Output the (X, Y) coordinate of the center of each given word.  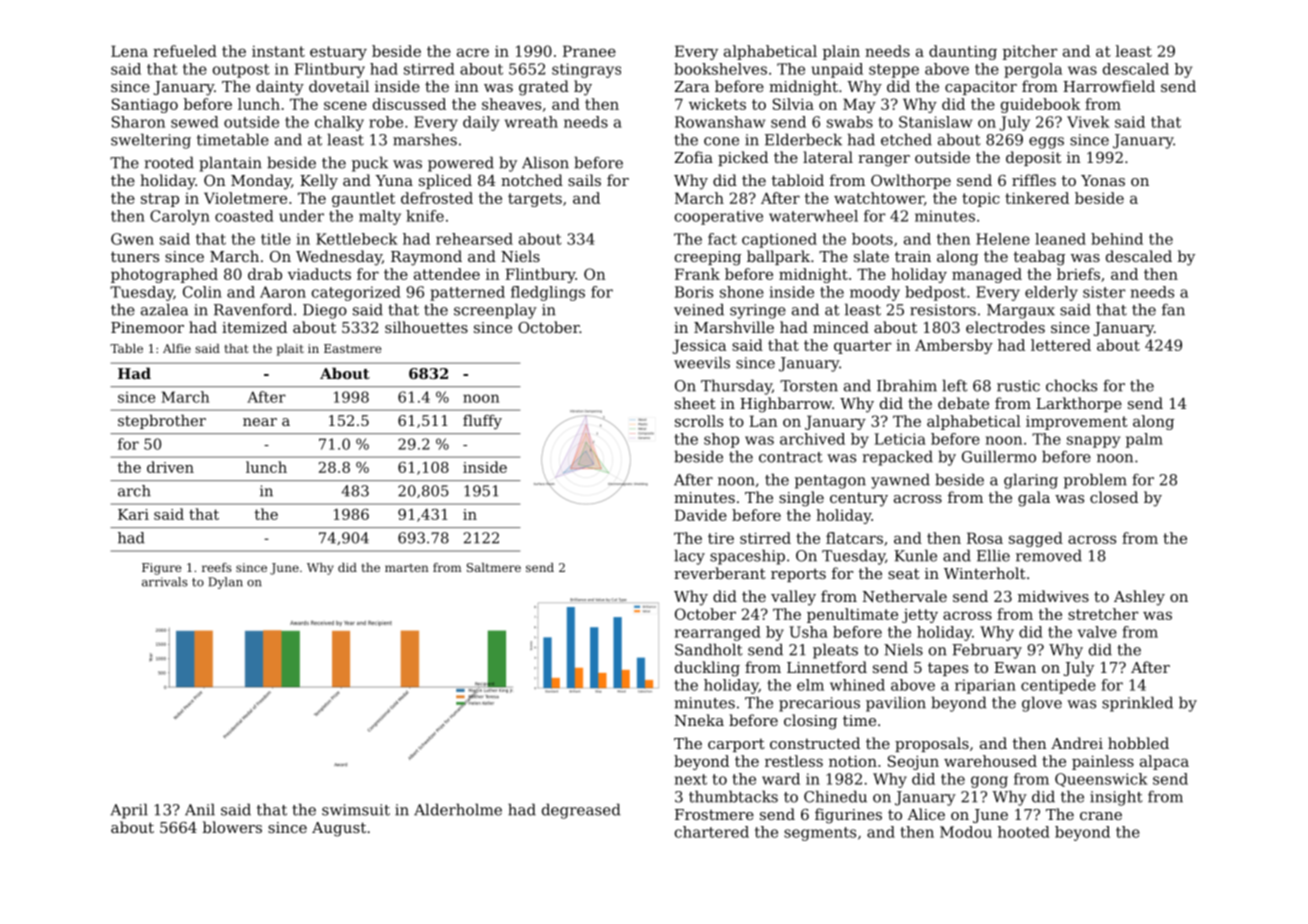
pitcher (1030, 52)
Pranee (589, 51)
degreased (581, 811)
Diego (325, 311)
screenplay (495, 311)
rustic (1018, 386)
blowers (232, 827)
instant (278, 51)
